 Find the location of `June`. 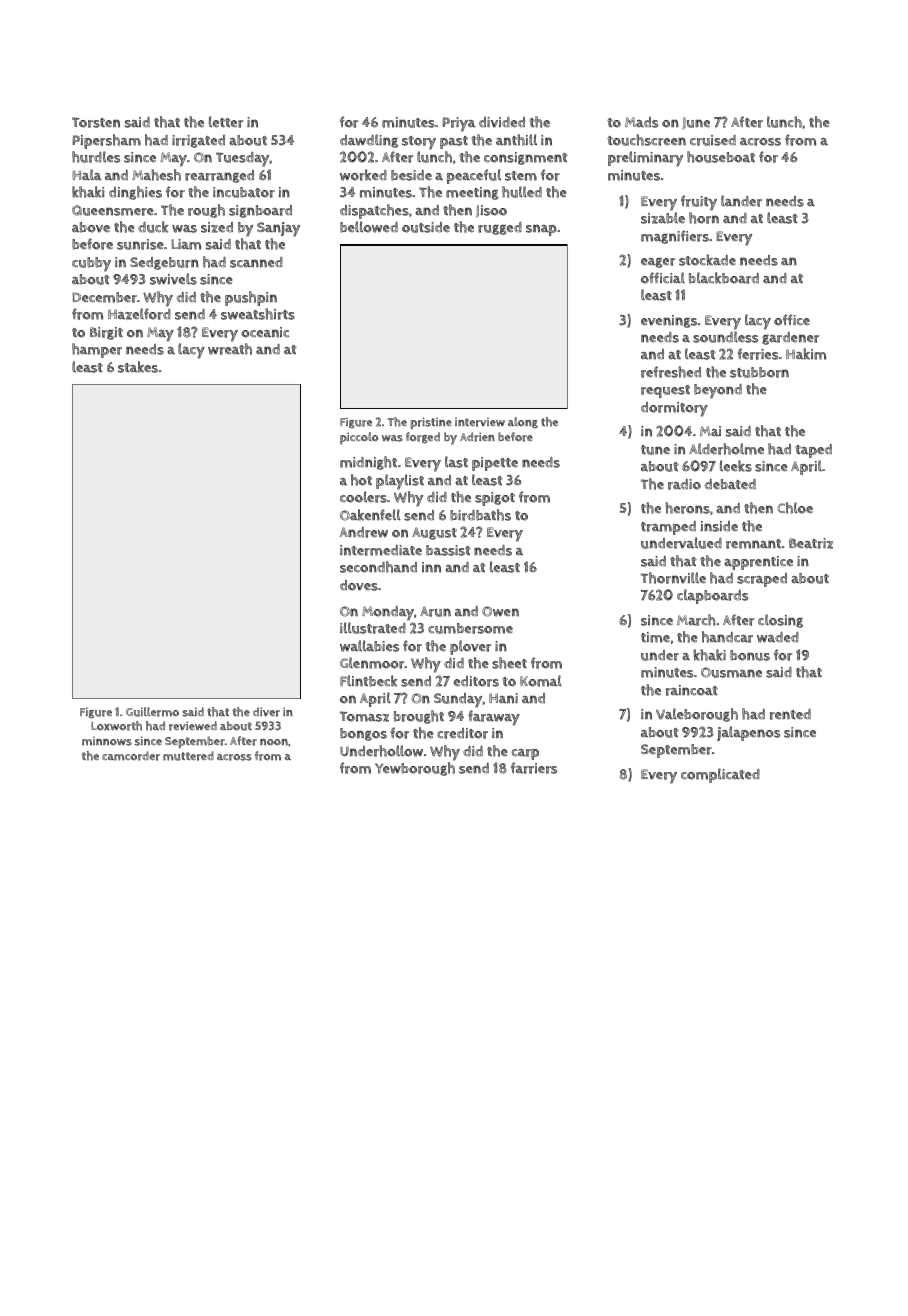

June is located at coordinates (696, 123).
